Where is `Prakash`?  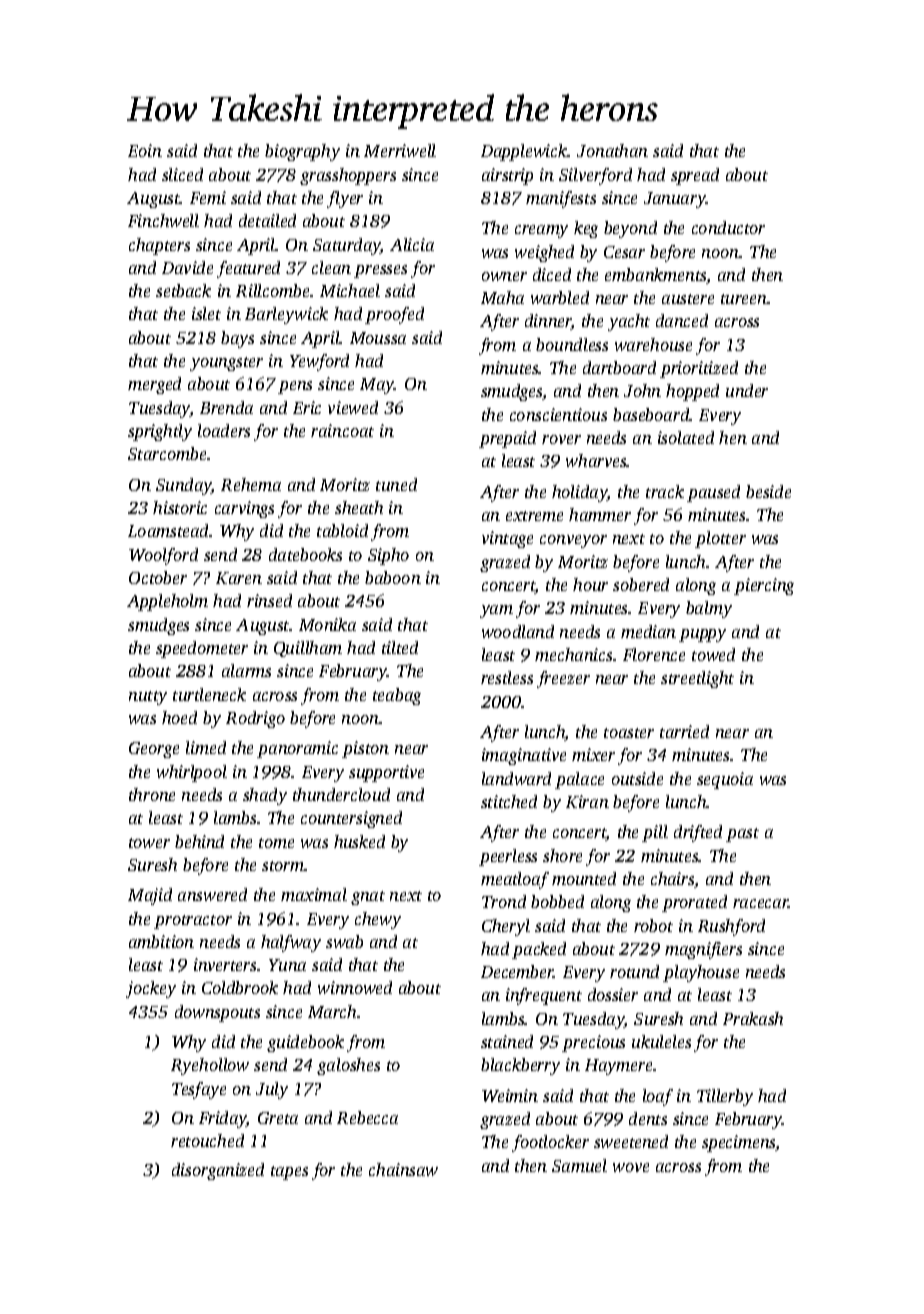
Prakash is located at coordinates (753, 1018).
